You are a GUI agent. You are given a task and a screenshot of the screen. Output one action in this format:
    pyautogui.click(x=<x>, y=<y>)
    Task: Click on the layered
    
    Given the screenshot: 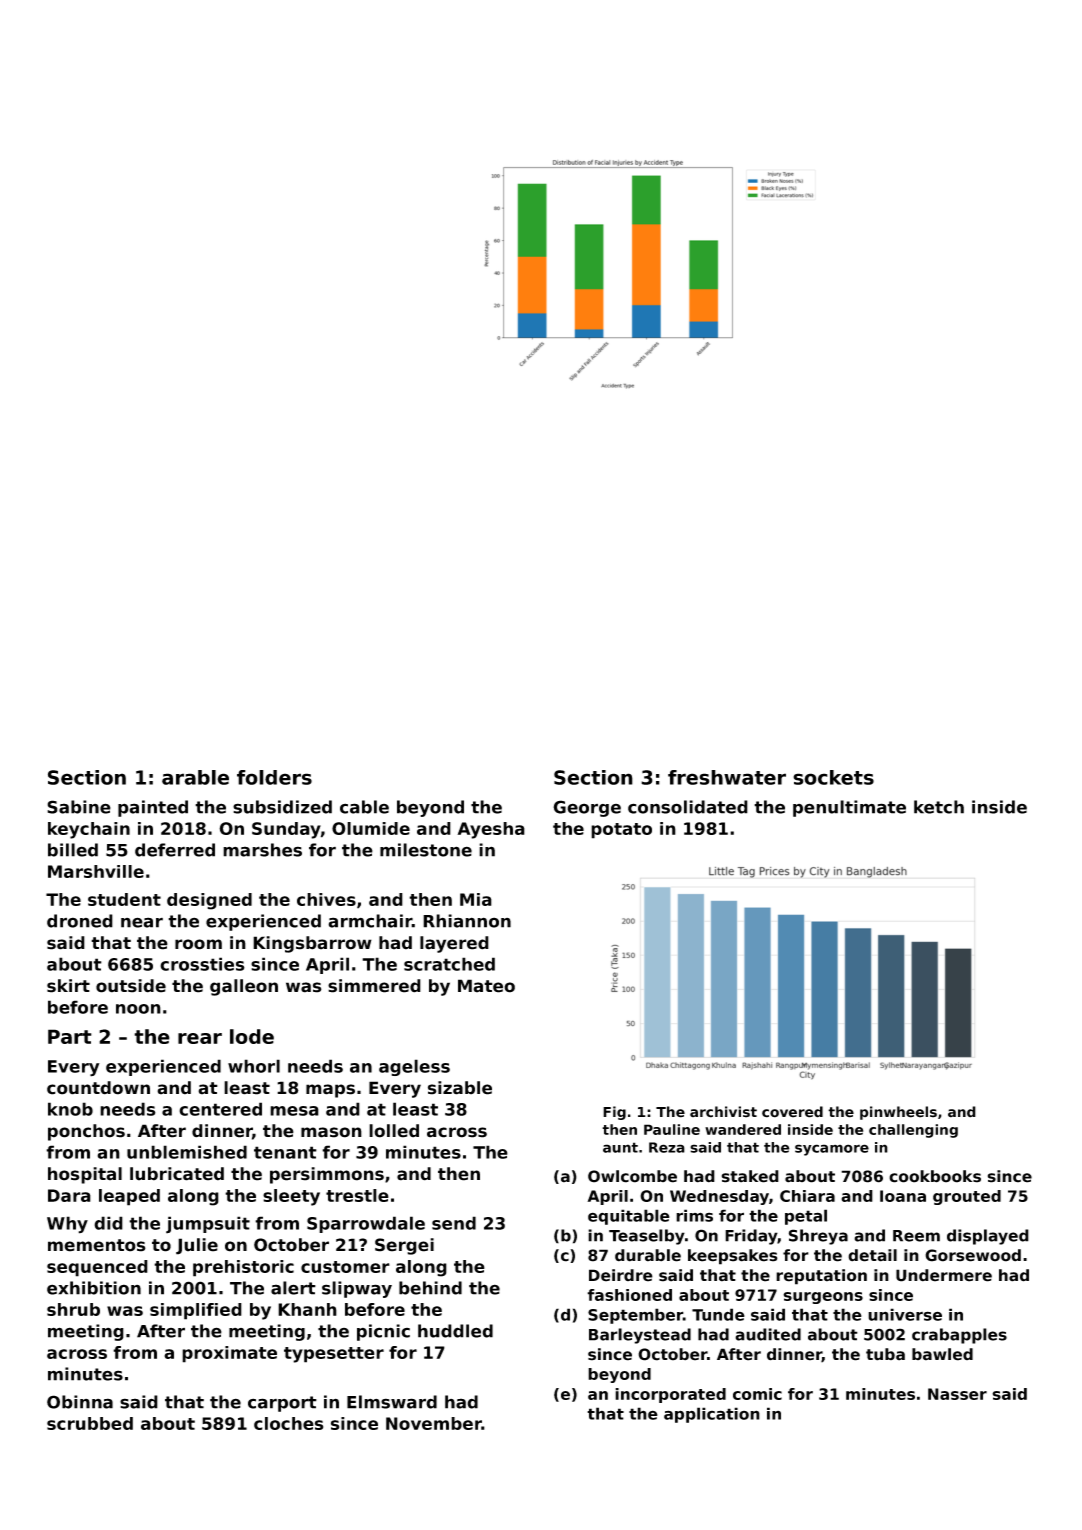 What is the action you would take?
    pyautogui.click(x=454, y=944)
